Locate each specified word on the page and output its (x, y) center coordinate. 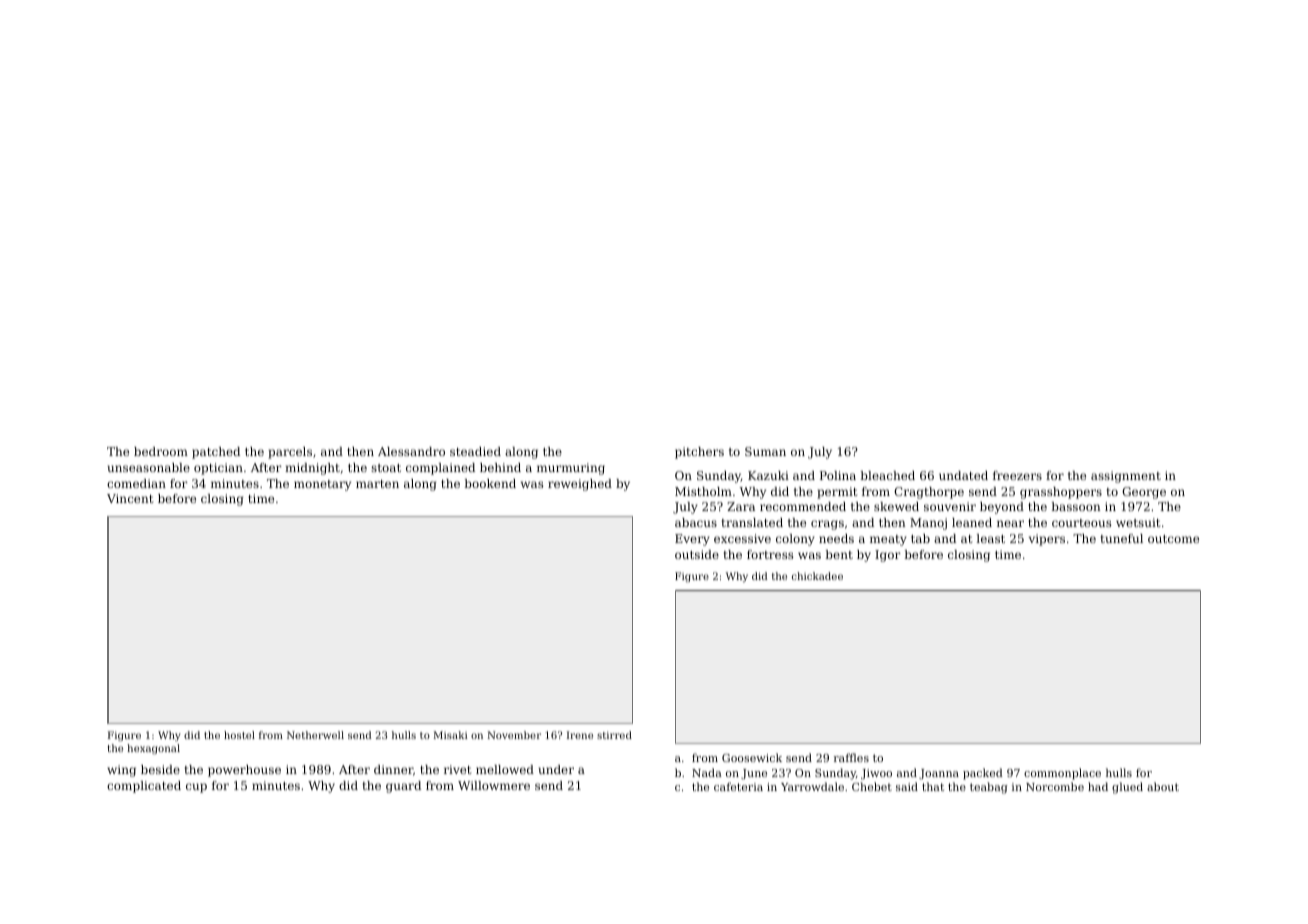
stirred (614, 735)
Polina (838, 475)
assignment (1126, 477)
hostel (239, 735)
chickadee (817, 576)
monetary (322, 485)
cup (196, 788)
